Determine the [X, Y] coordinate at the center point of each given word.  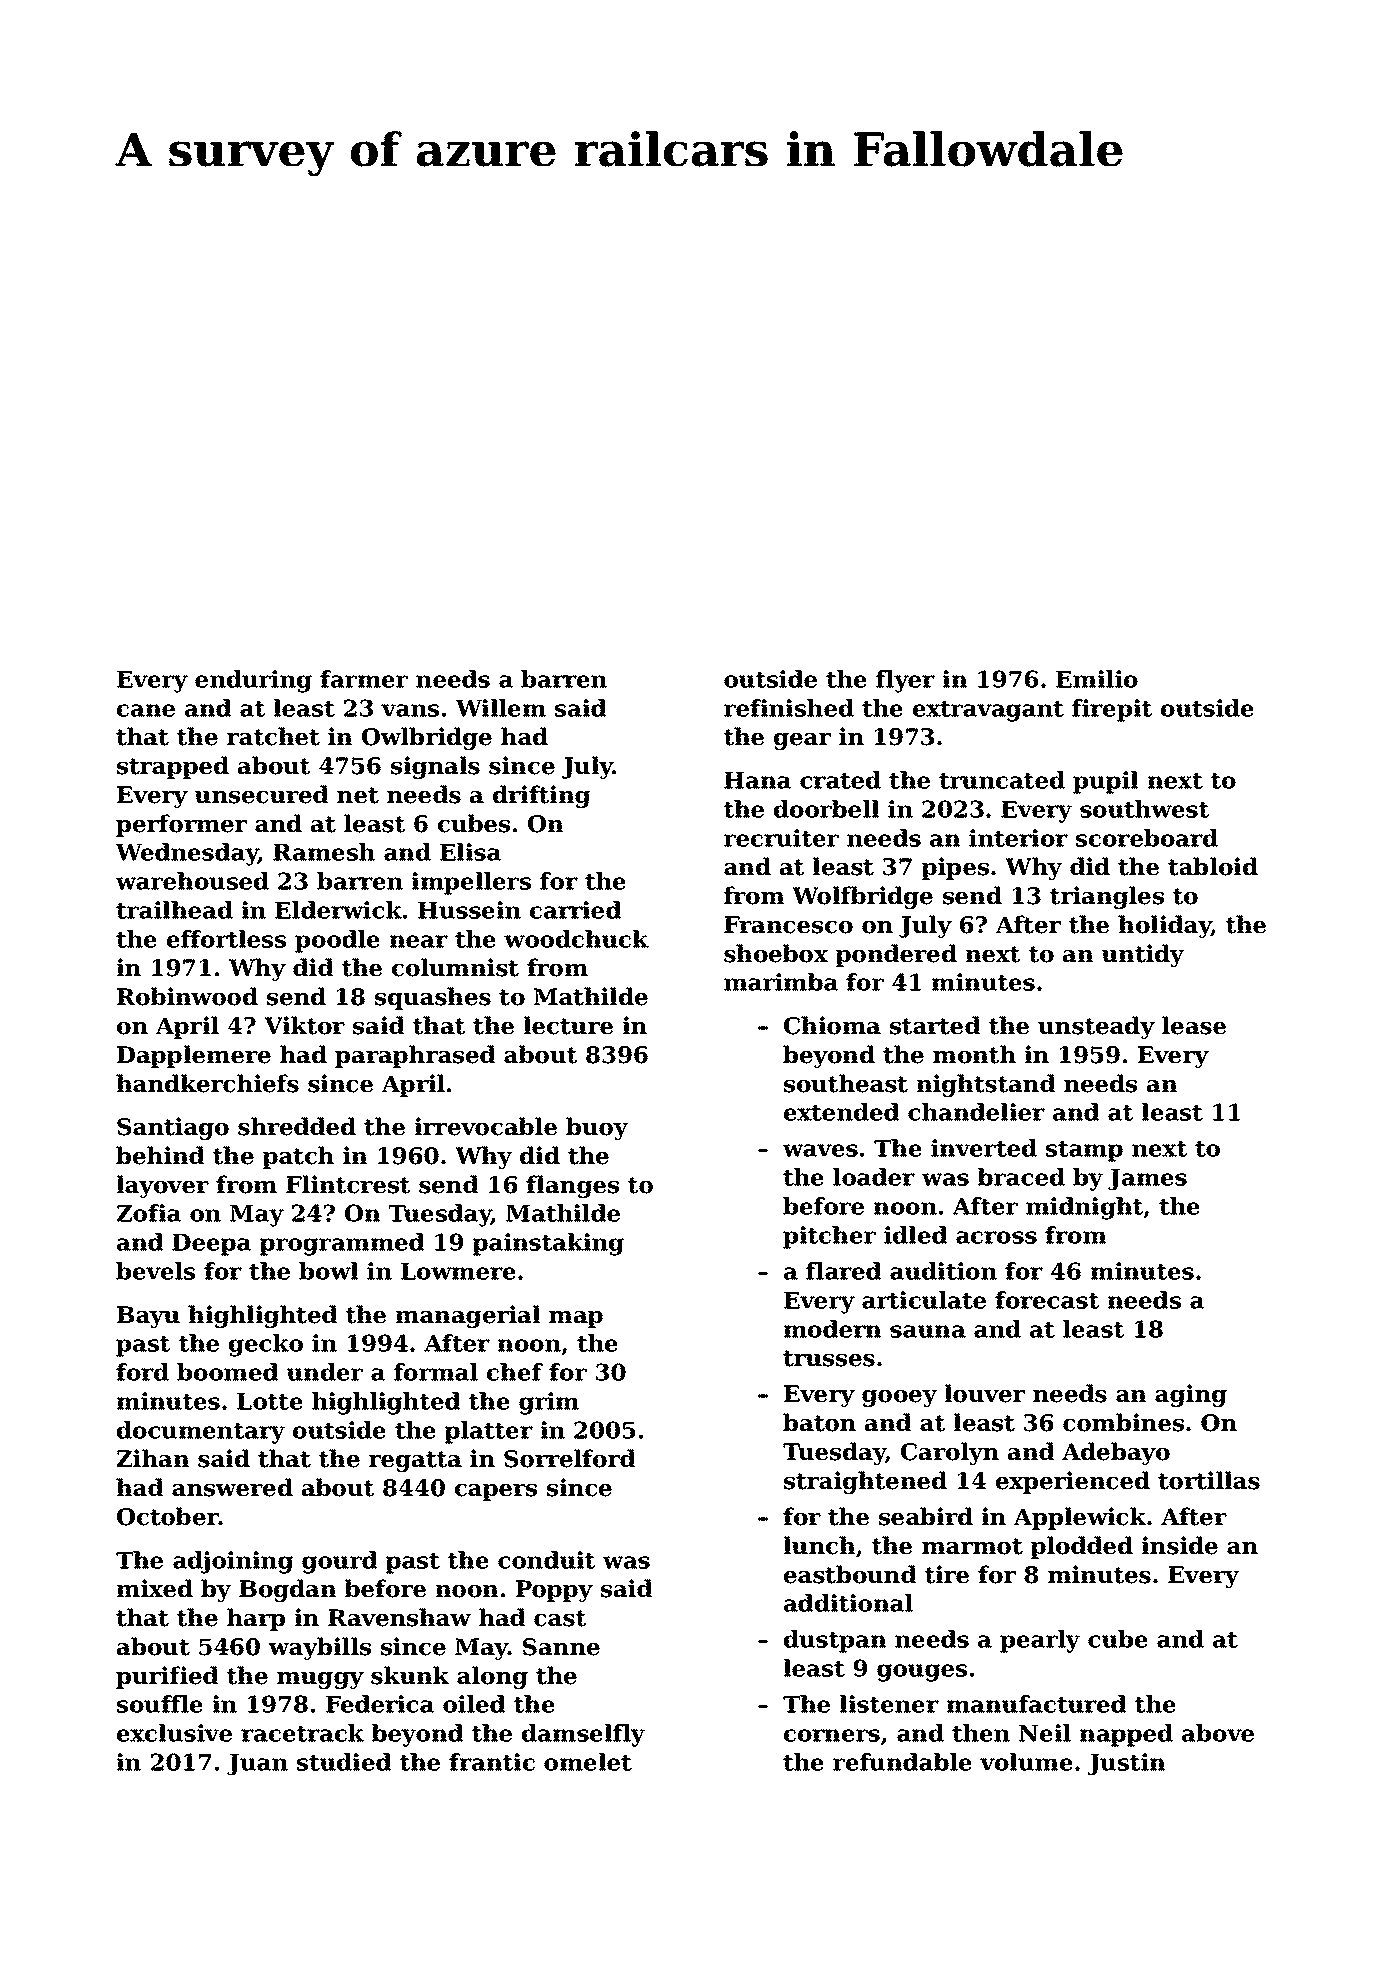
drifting [541, 796]
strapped [173, 767]
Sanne [561, 1647]
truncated [1002, 780]
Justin [1126, 1764]
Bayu [148, 1317]
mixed [155, 1588]
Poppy [554, 1591]
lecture [568, 1025]
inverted [984, 1148]
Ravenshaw [399, 1617]
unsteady [1096, 1027]
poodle [337, 941]
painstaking [548, 1244]
